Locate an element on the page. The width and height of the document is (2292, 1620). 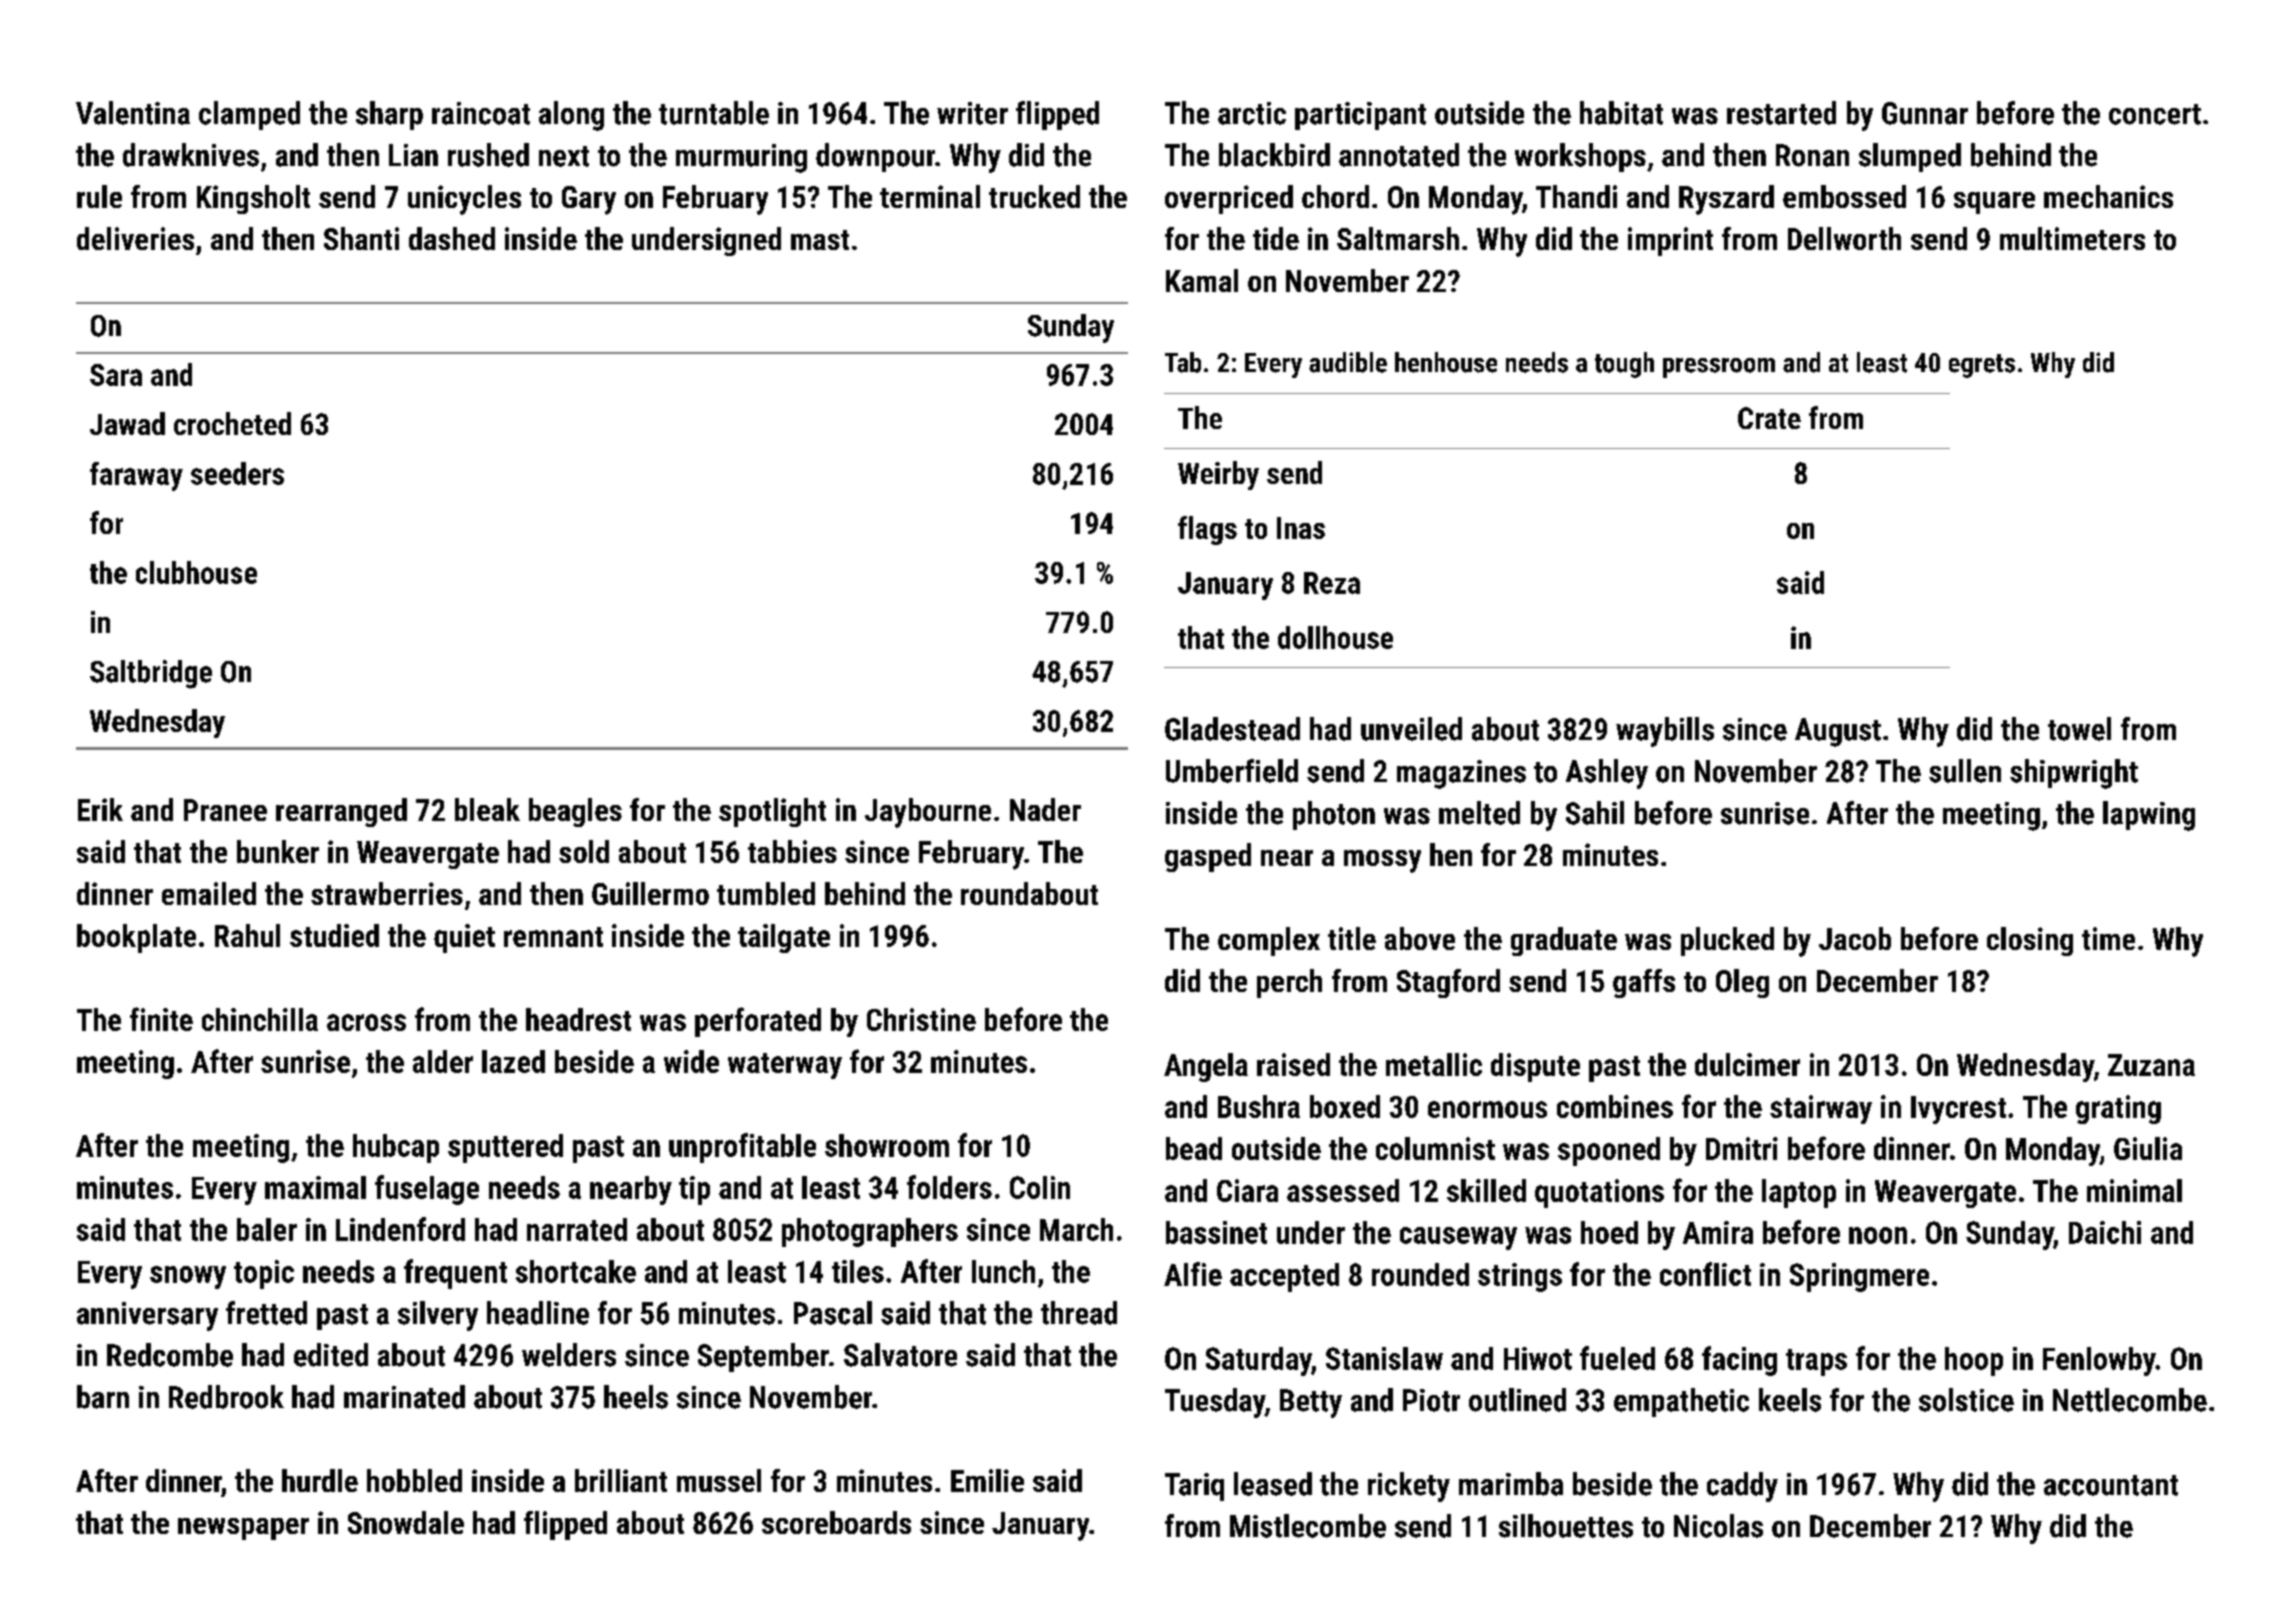
newspaper is located at coordinates (243, 1529).
